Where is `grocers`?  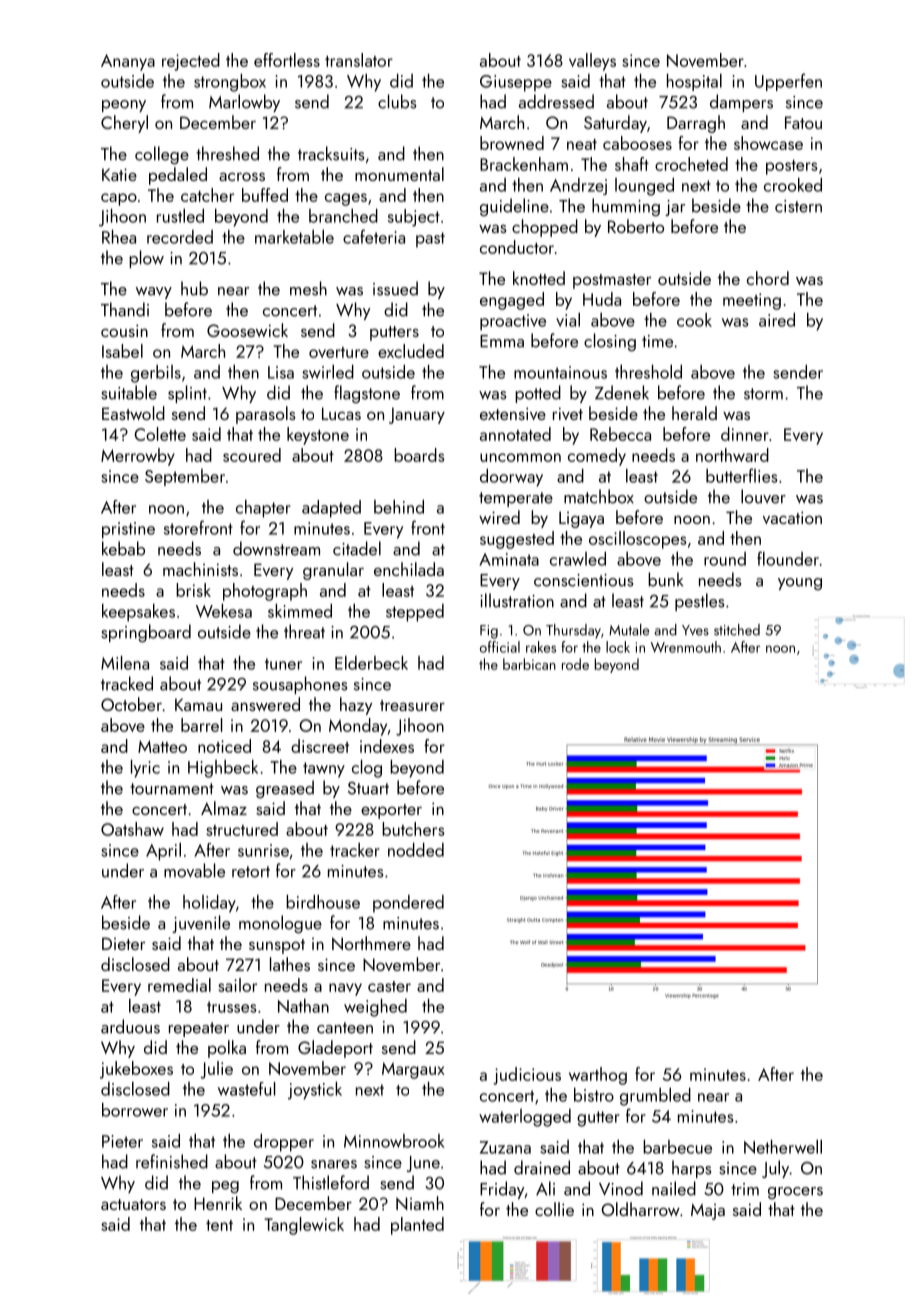 grocers is located at coordinates (795, 1193).
